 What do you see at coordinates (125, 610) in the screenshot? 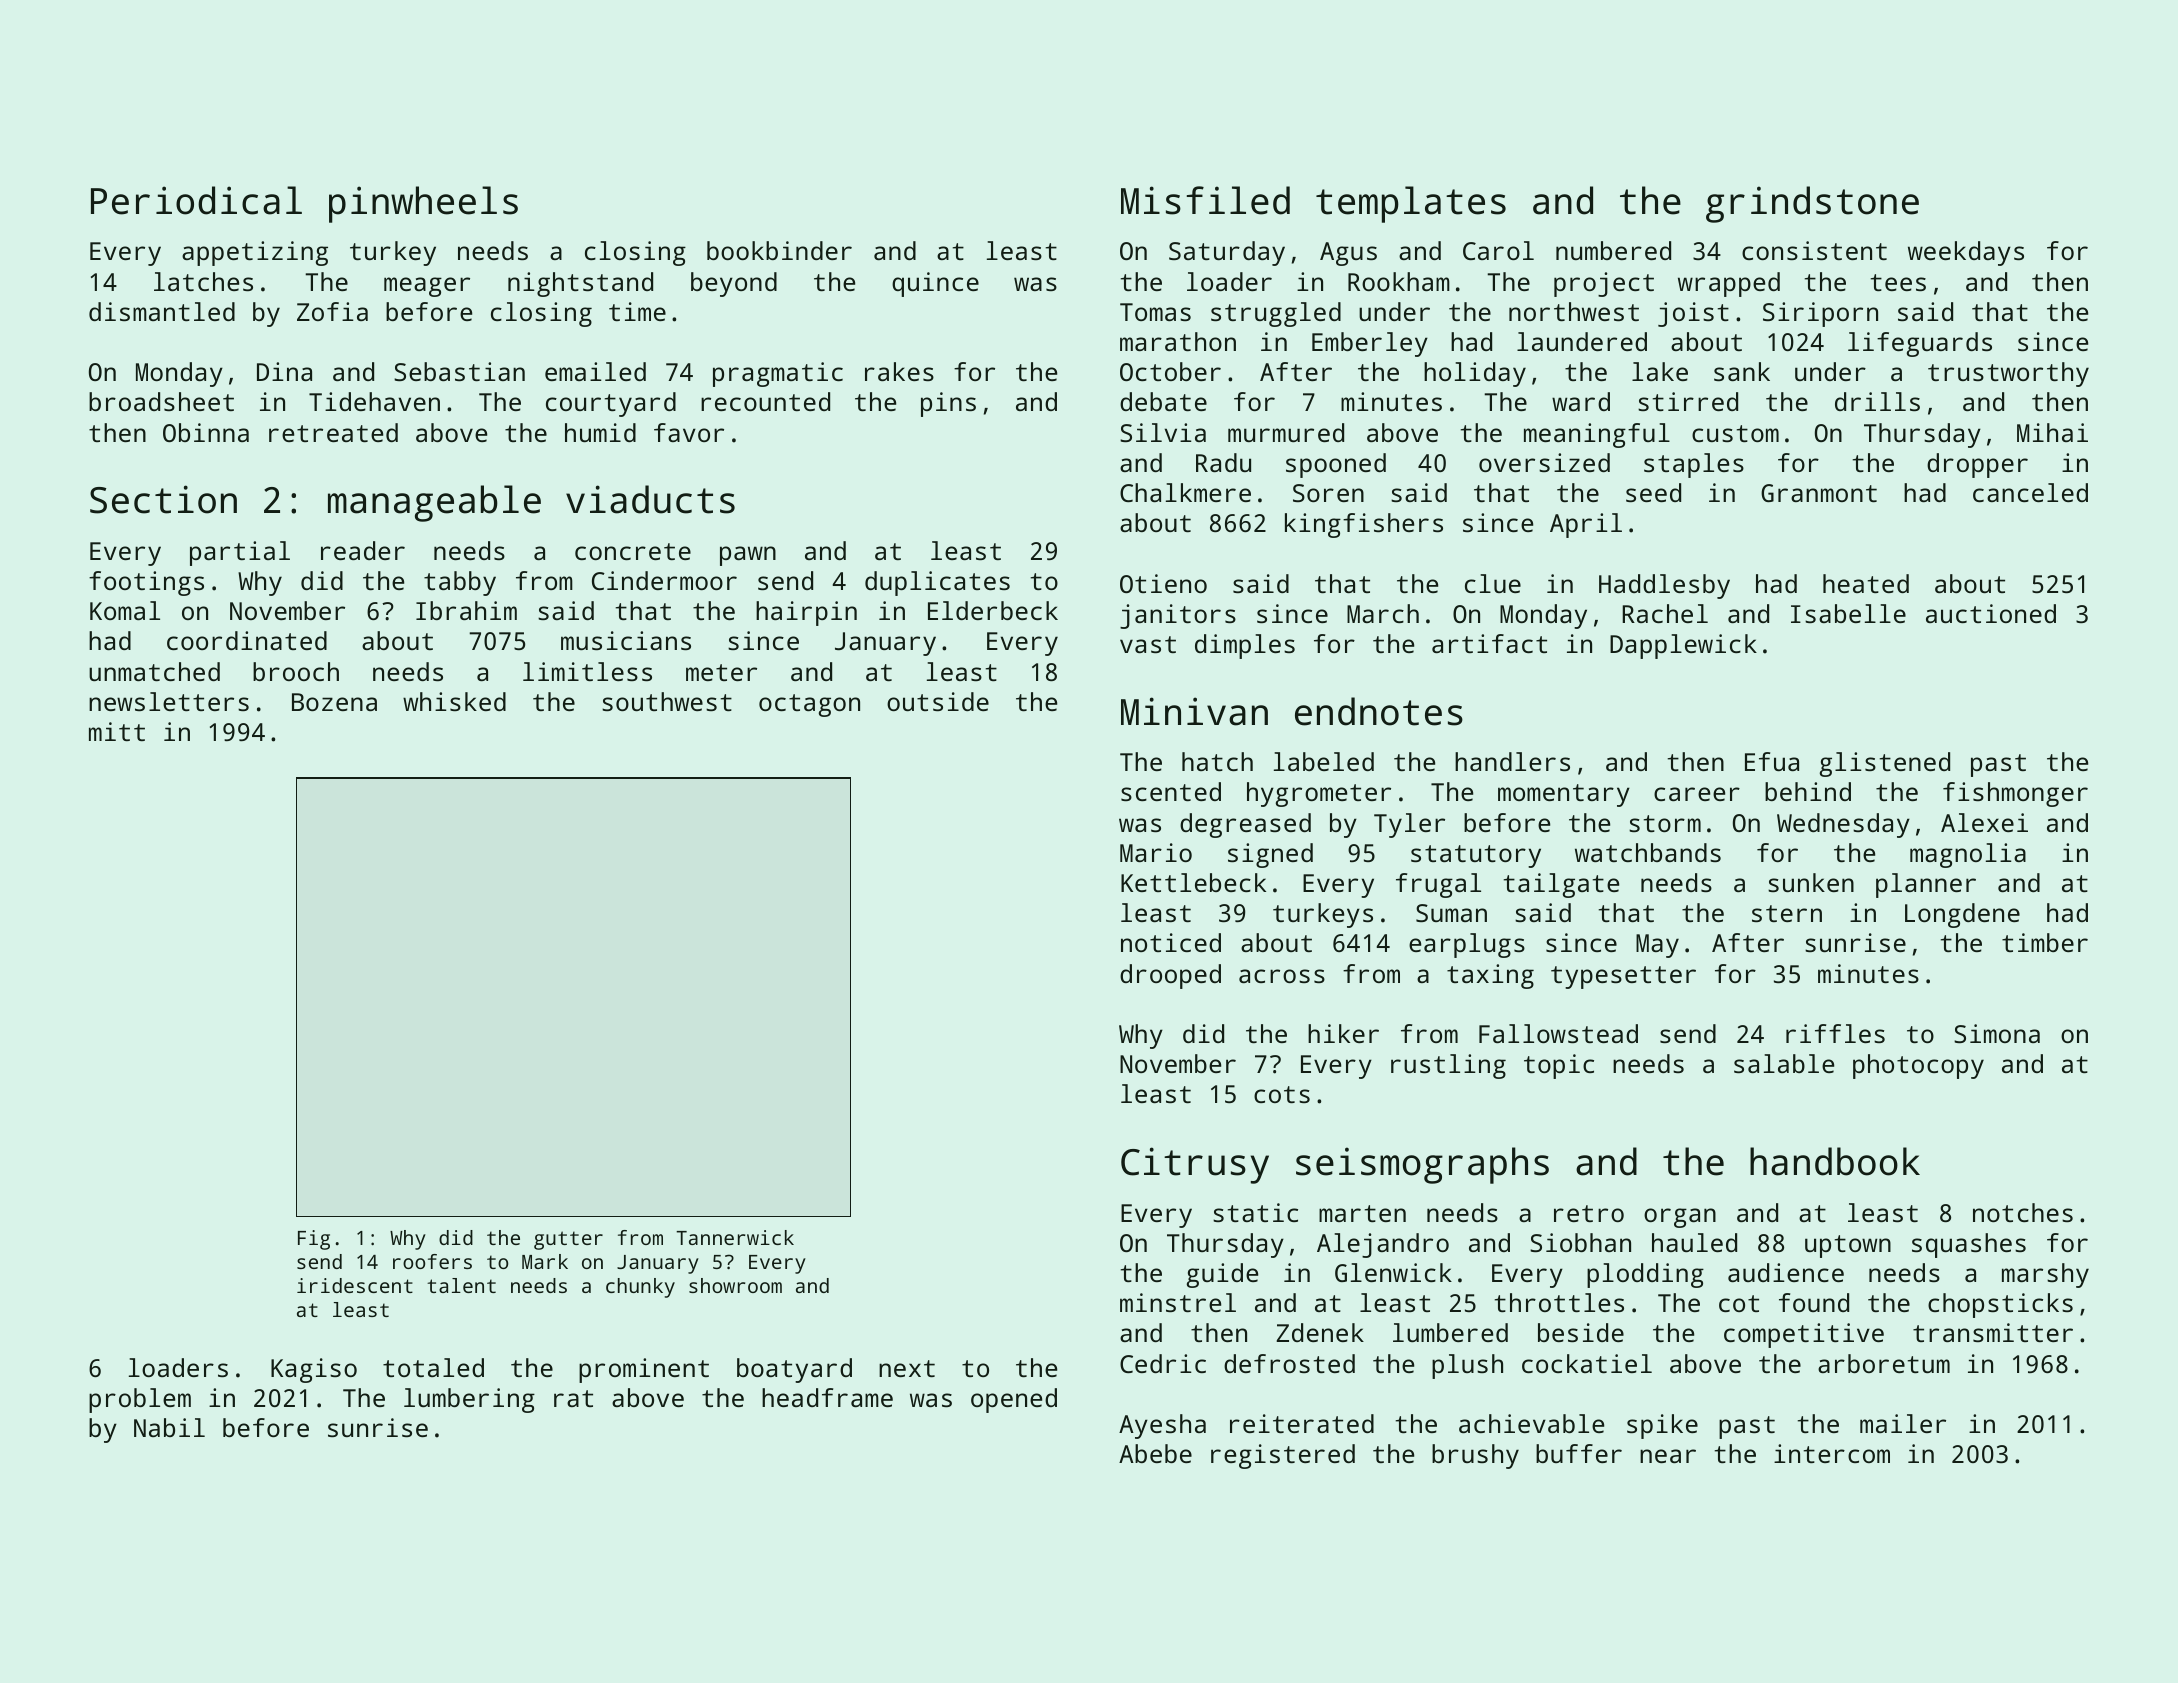
I see `Komal` at bounding box center [125, 610].
